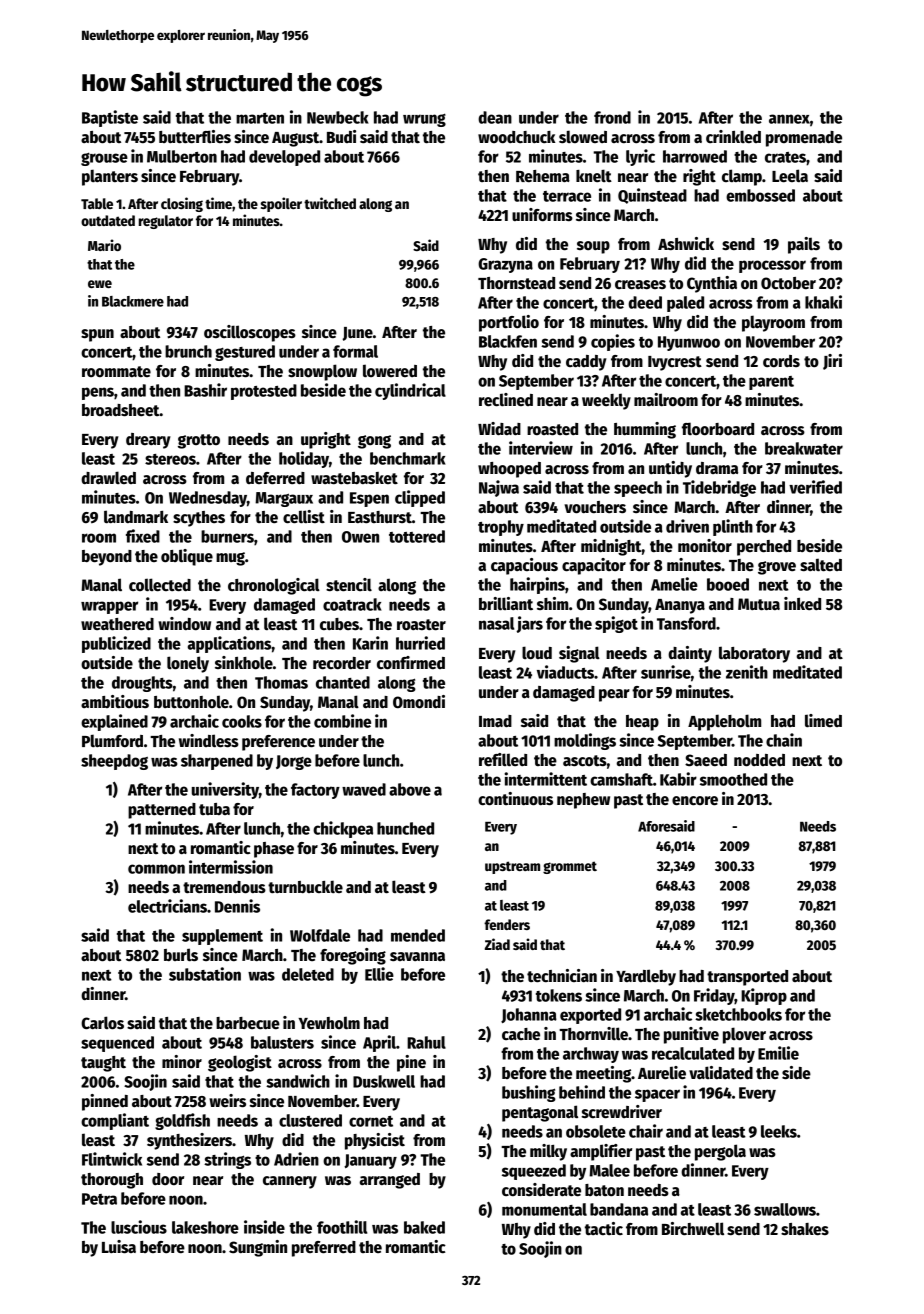  I want to click on marten, so click(260, 118).
